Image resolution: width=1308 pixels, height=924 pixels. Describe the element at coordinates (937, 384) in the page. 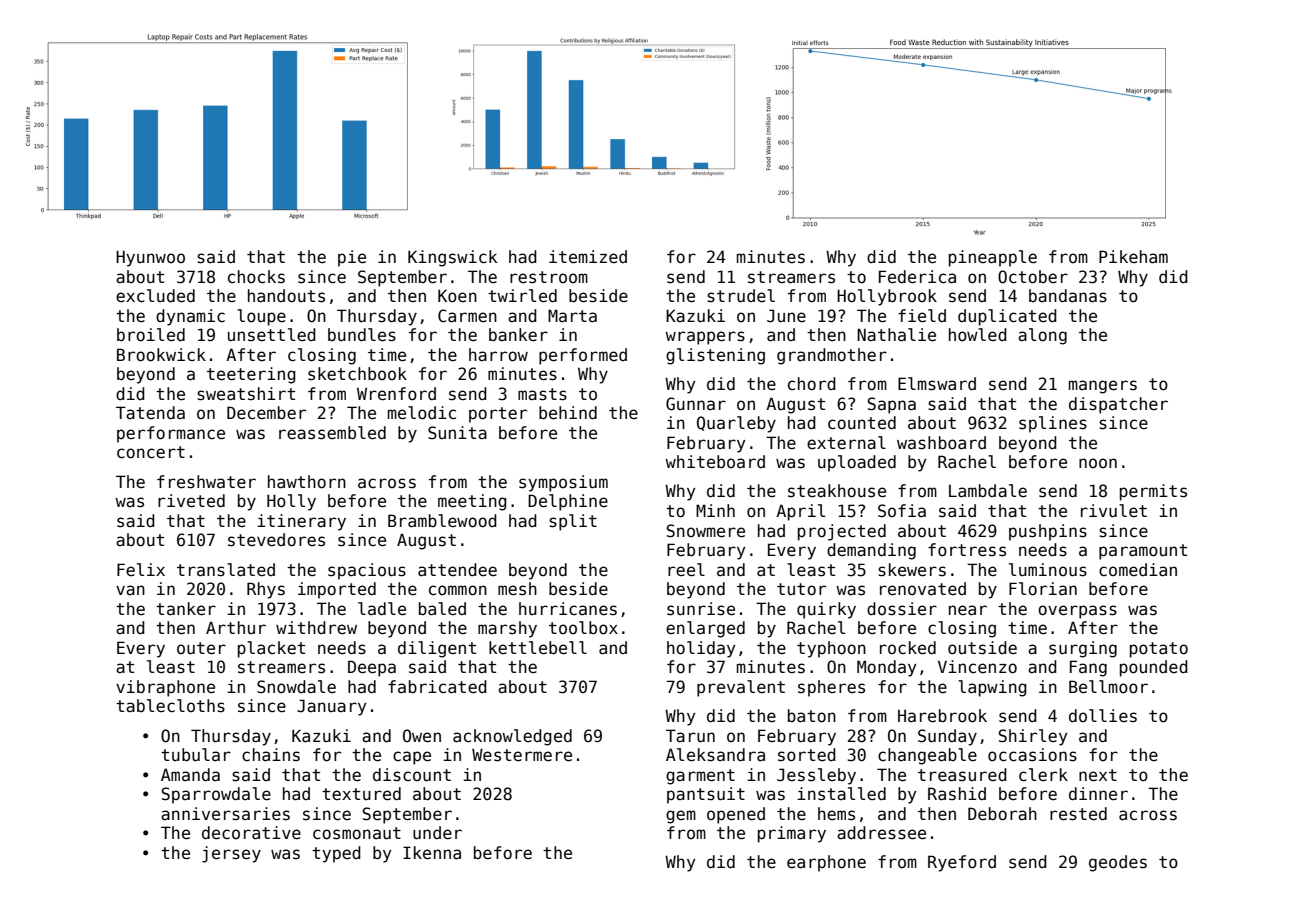

I see `Elmsward` at that location.
